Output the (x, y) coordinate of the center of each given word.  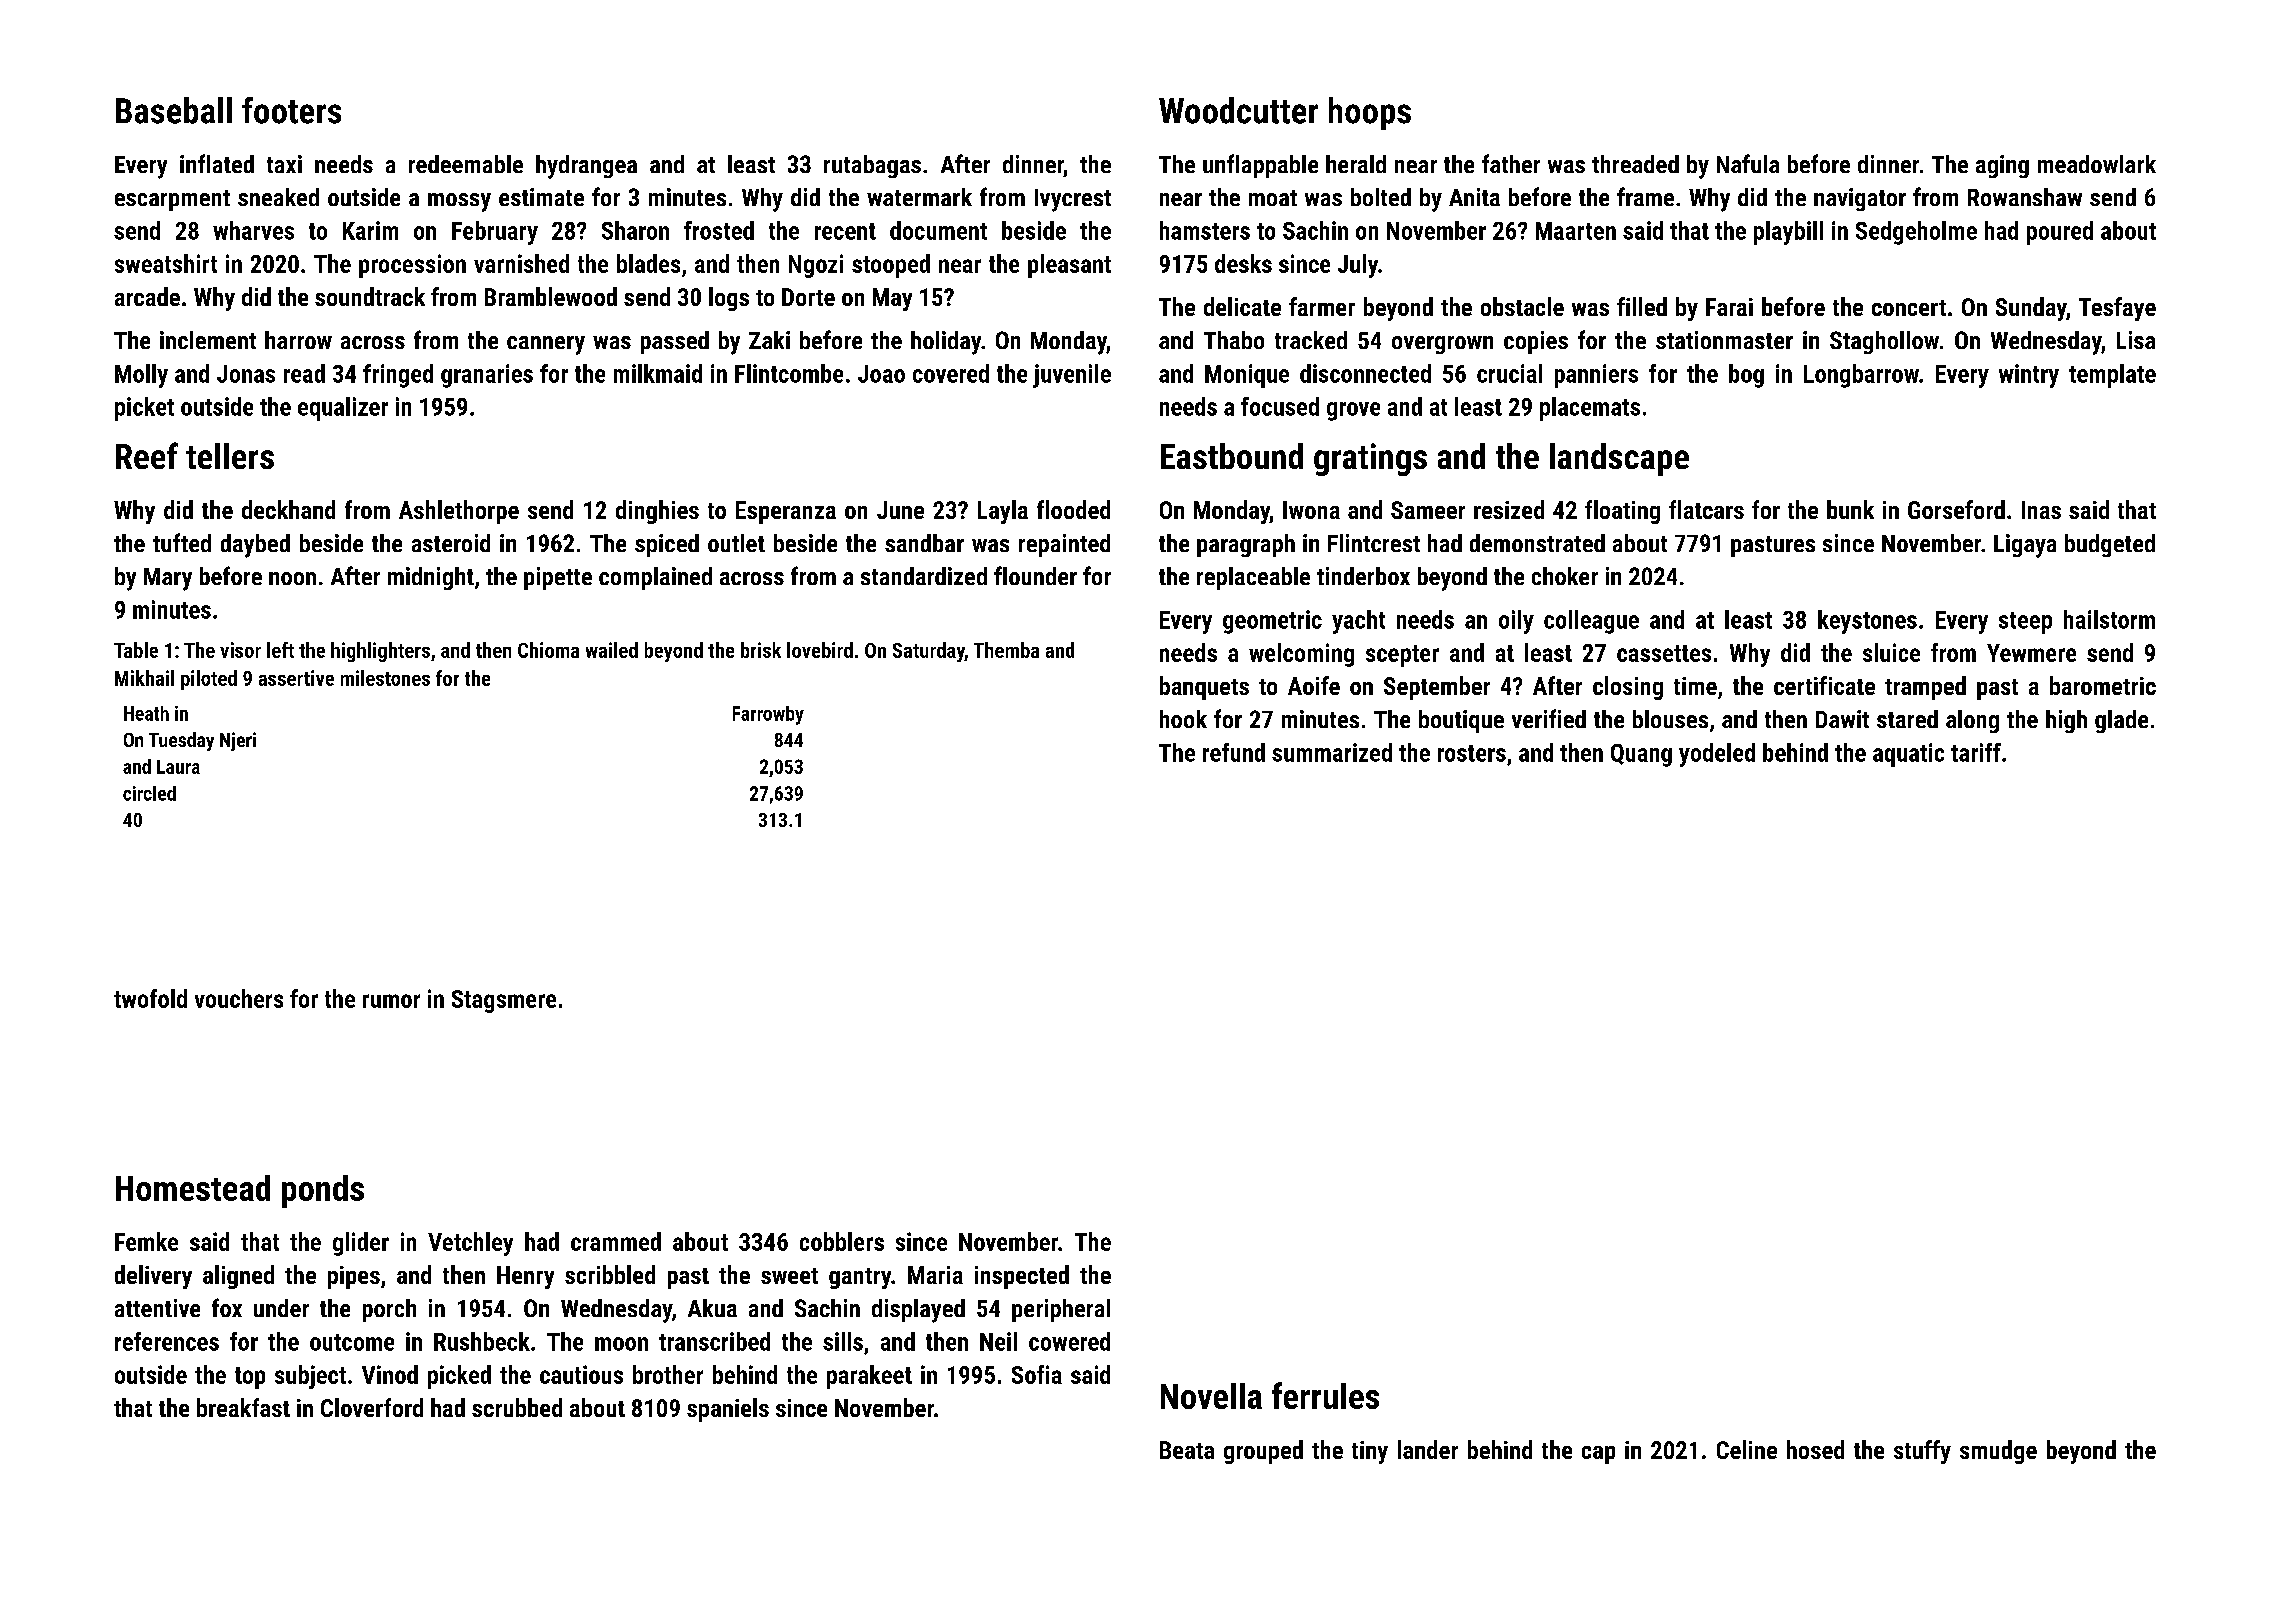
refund (1234, 752)
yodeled (1717, 755)
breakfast (243, 1407)
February (495, 233)
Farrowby (768, 715)
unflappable (1260, 166)
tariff (1976, 752)
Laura (178, 767)
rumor (391, 1001)
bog (1746, 376)
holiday (946, 343)
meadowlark (2097, 164)
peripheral (1061, 1310)
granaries (487, 376)
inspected (1022, 1277)
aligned (238, 1277)
